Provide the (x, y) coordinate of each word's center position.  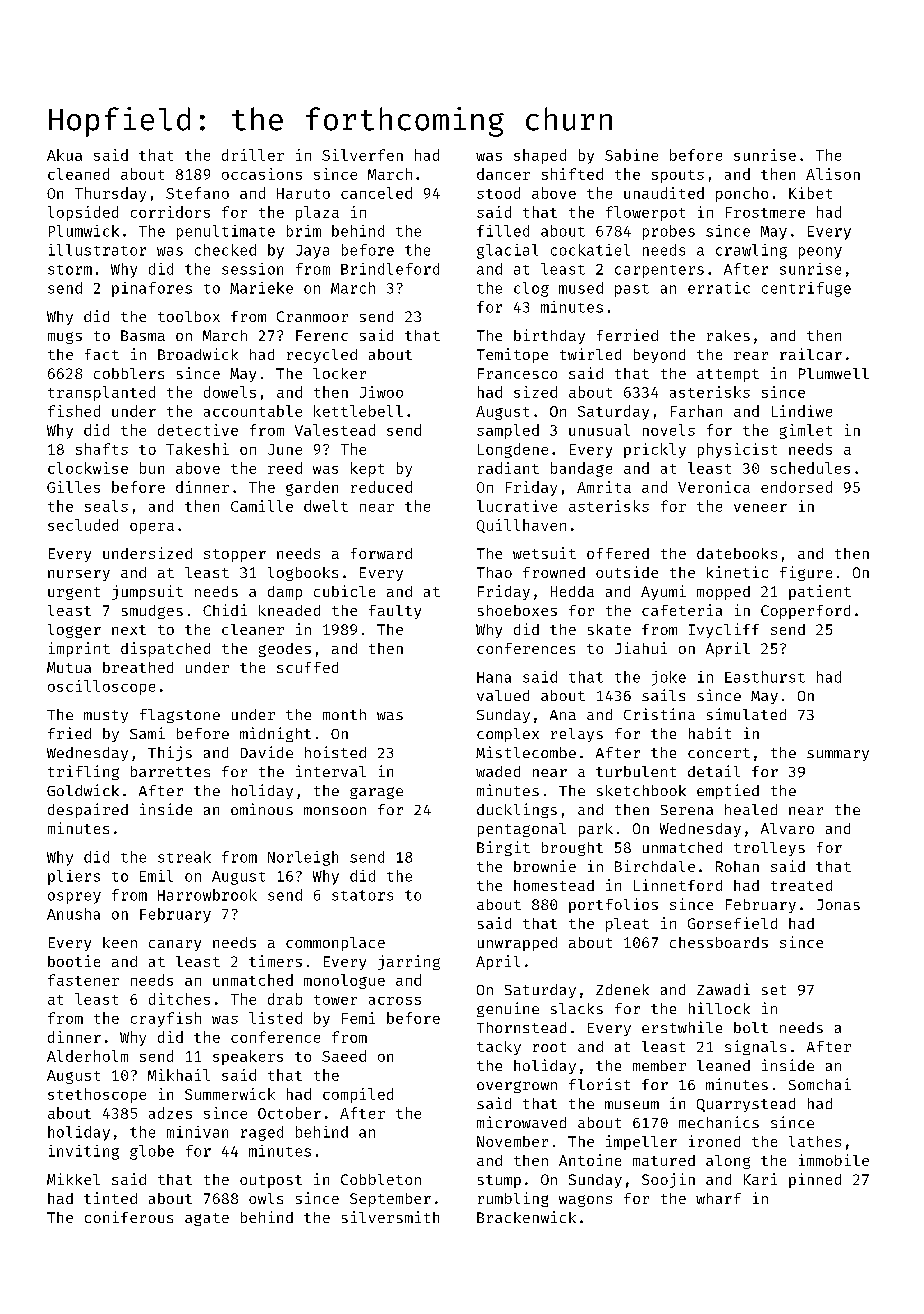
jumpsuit (147, 592)
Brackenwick (526, 1217)
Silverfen (362, 155)
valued (503, 695)
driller (253, 155)
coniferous (129, 1217)
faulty (395, 612)
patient (820, 592)
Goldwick (83, 790)
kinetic (737, 572)
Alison (833, 174)
